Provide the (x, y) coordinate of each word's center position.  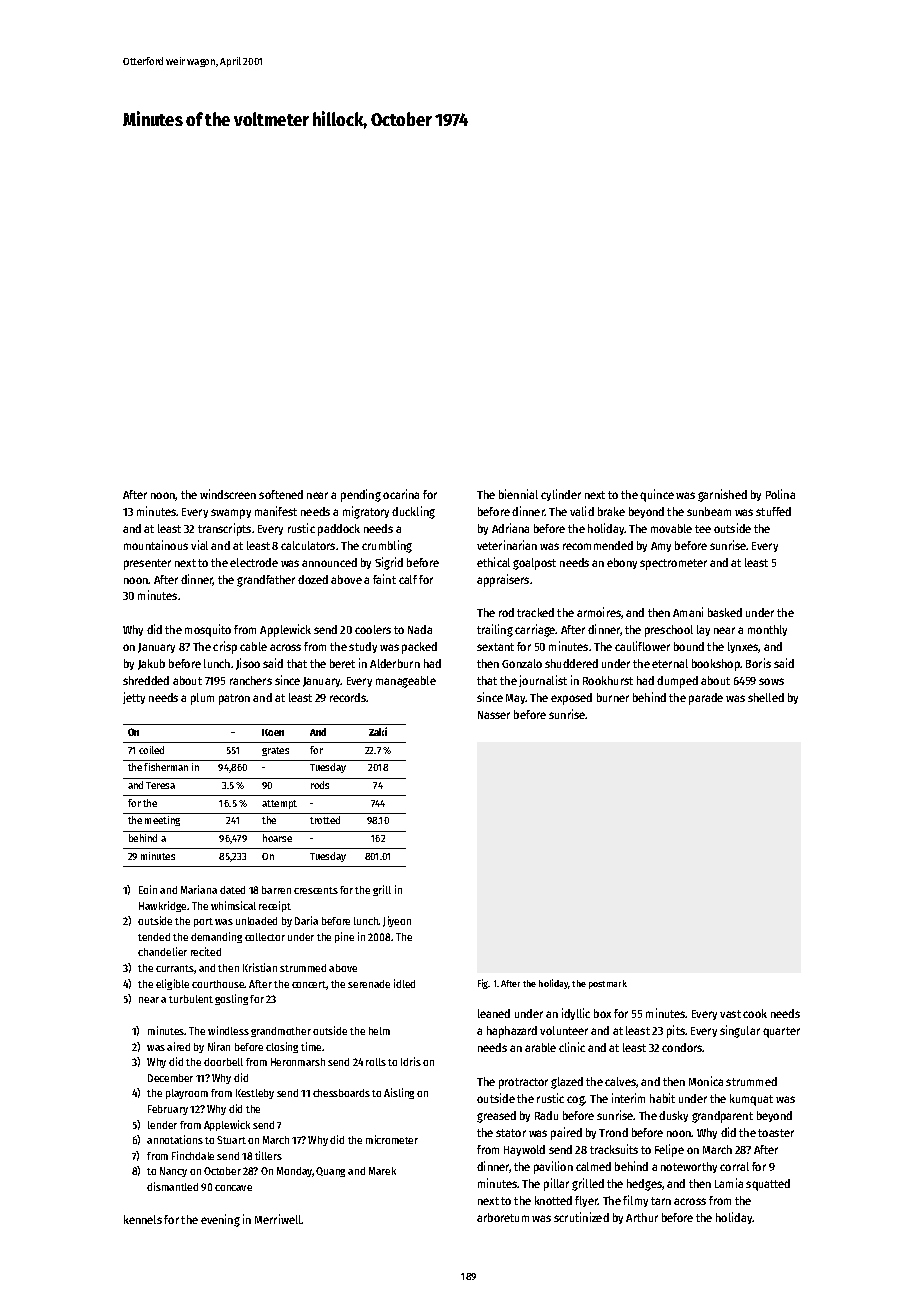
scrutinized (581, 1217)
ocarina (401, 494)
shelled (766, 697)
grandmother (281, 1032)
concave (233, 1188)
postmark (608, 984)
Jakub (151, 664)
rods (320, 785)
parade (706, 699)
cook (755, 1013)
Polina (780, 494)
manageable (406, 682)
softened (281, 494)
